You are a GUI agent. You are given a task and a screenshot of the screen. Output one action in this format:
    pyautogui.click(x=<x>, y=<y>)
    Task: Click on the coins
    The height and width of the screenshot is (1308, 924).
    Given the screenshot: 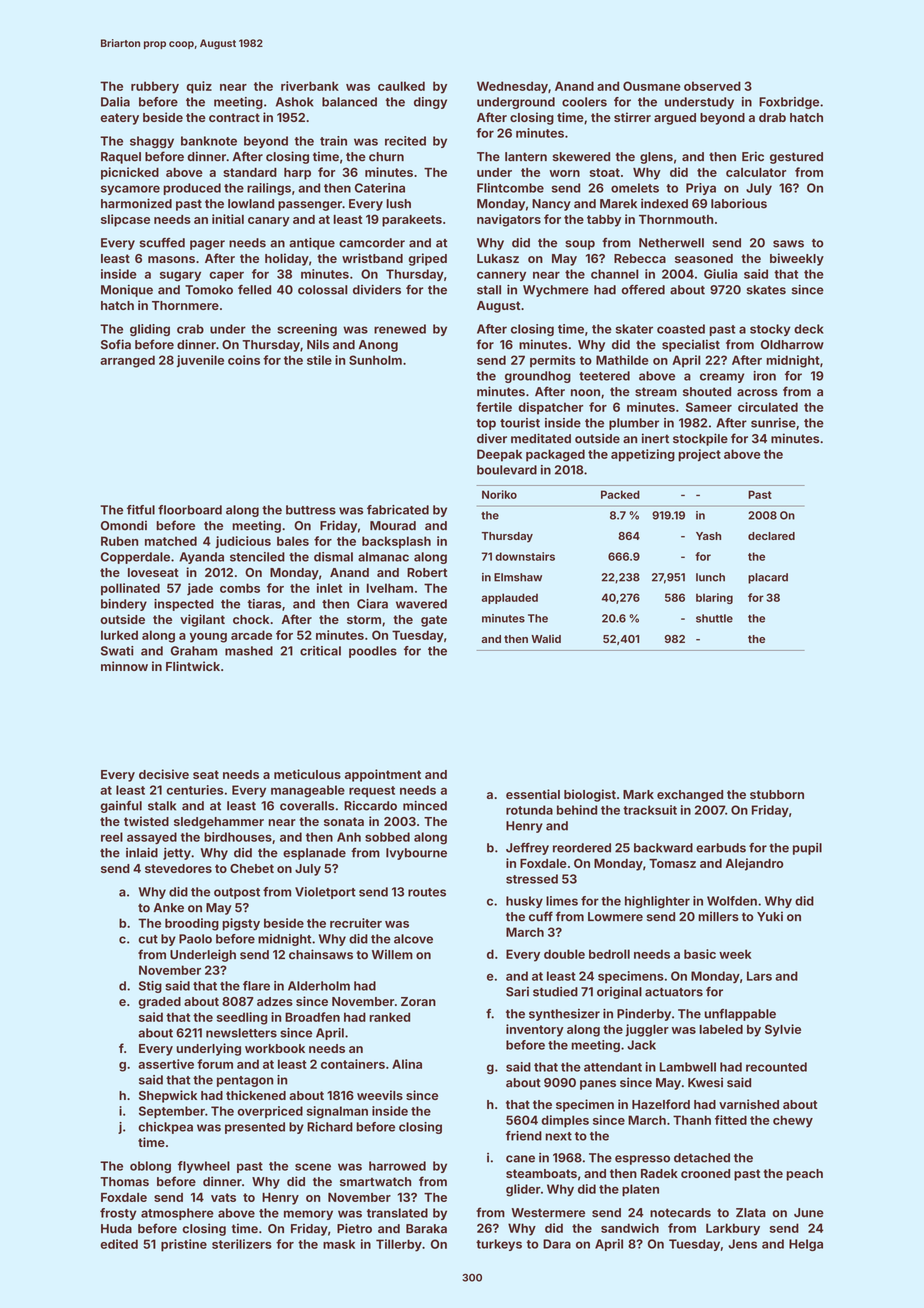 What is the action you would take?
    pyautogui.click(x=244, y=360)
